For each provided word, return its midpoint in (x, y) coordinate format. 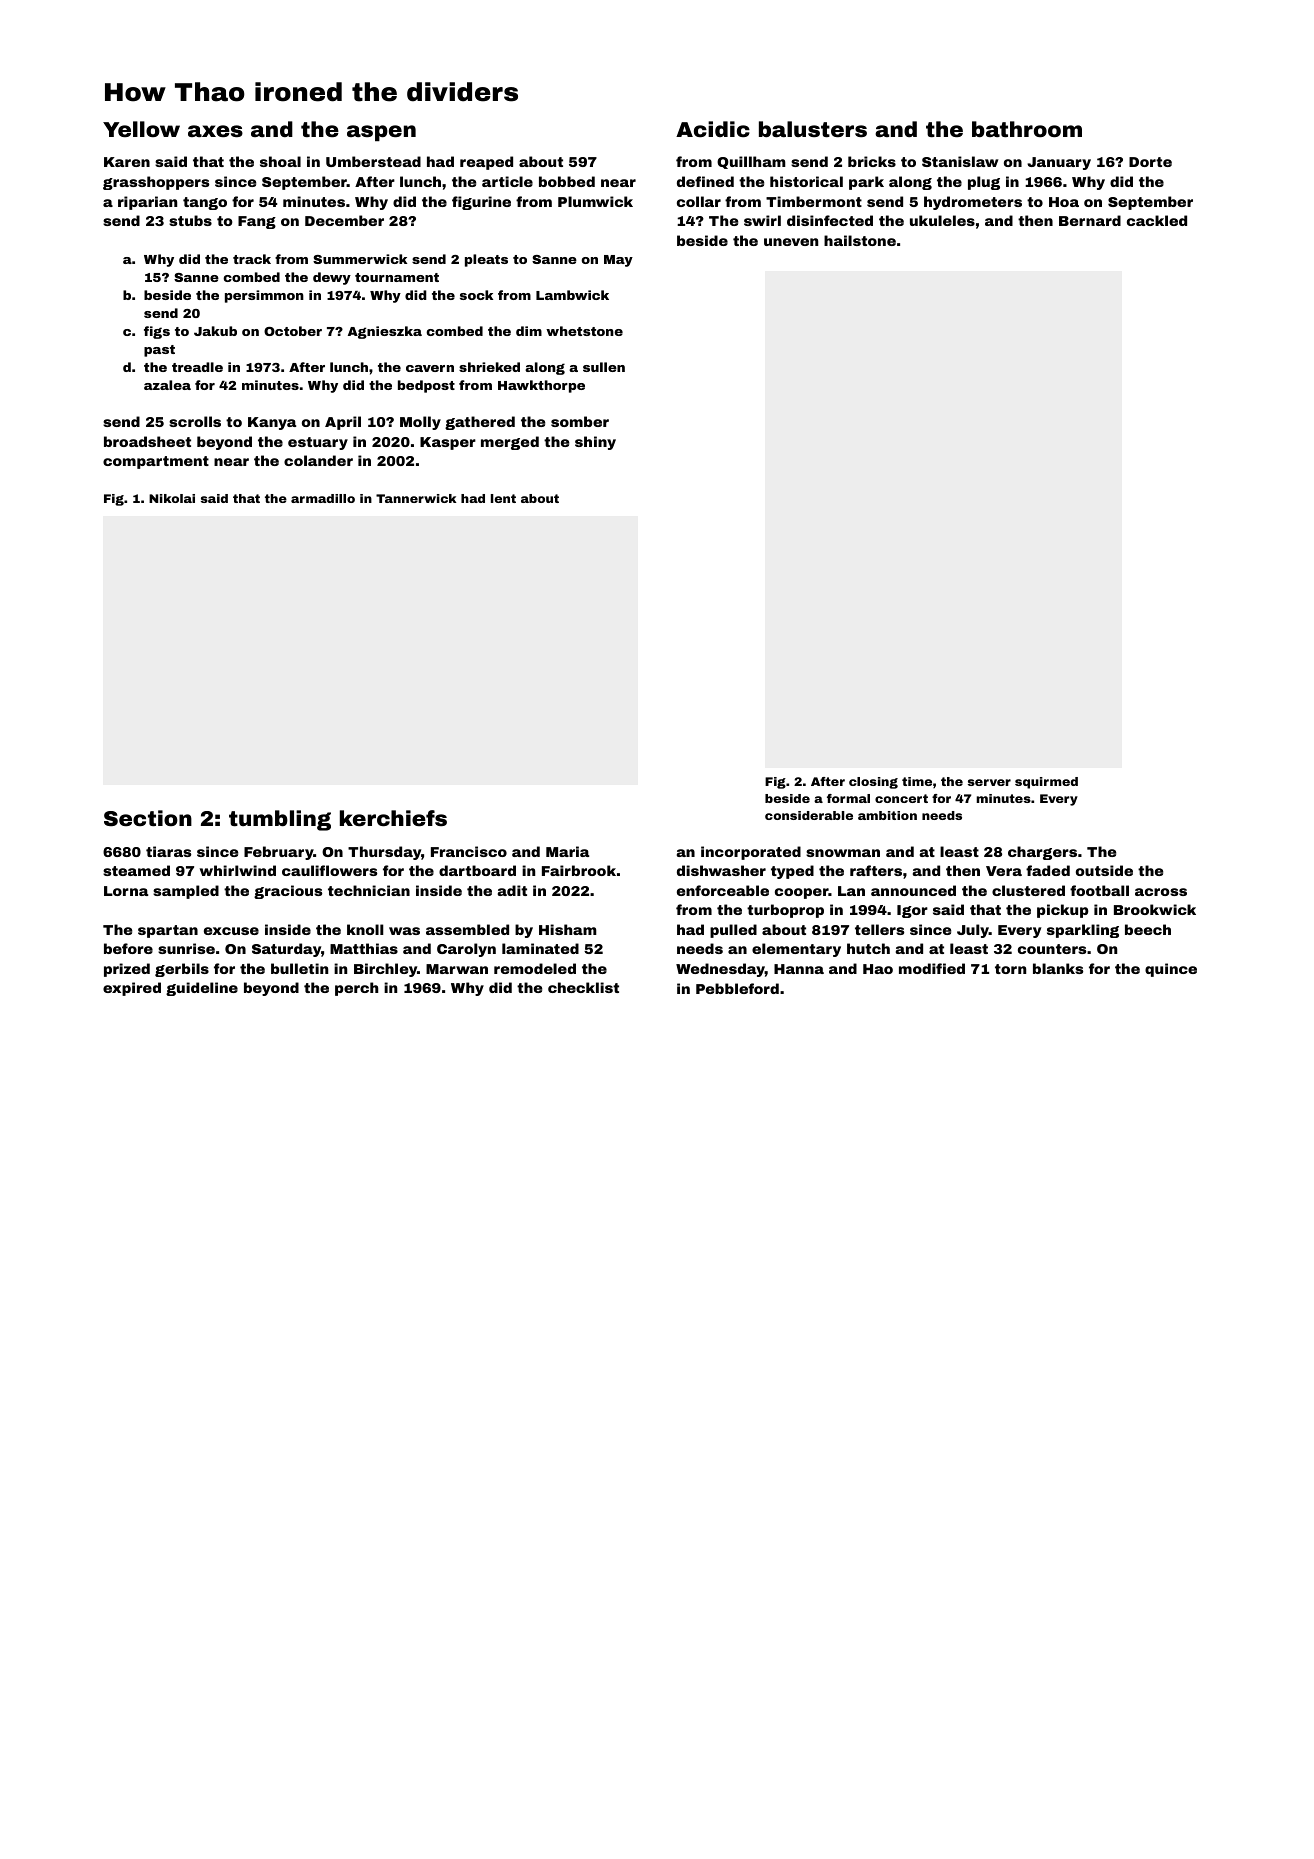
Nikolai (172, 498)
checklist (583, 987)
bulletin (299, 968)
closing (873, 783)
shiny (595, 443)
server (989, 782)
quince (1171, 970)
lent (503, 498)
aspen (381, 133)
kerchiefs (393, 818)
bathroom (1027, 129)
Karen (127, 162)
